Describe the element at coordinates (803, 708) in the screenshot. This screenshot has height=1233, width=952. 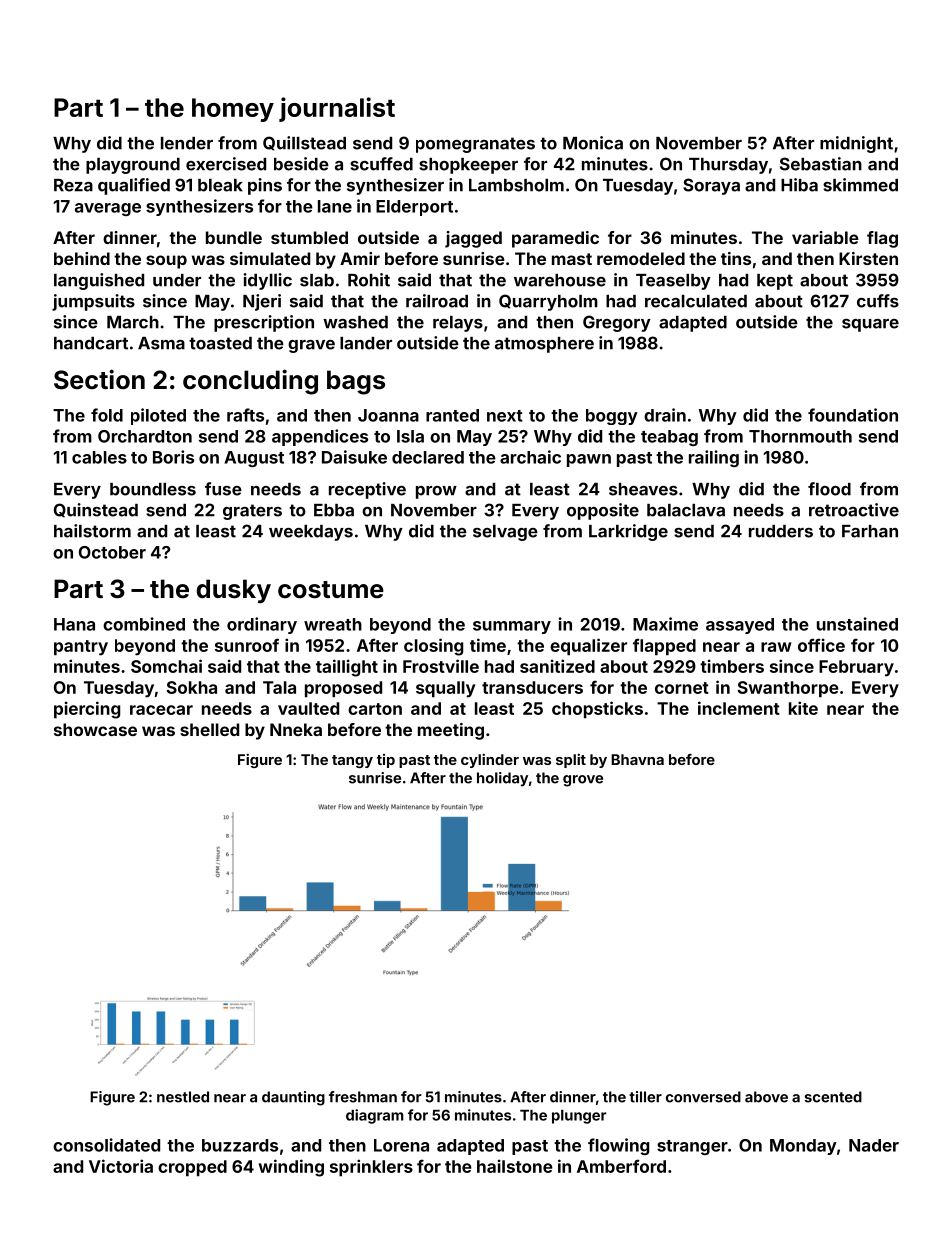
I see `kite` at that location.
